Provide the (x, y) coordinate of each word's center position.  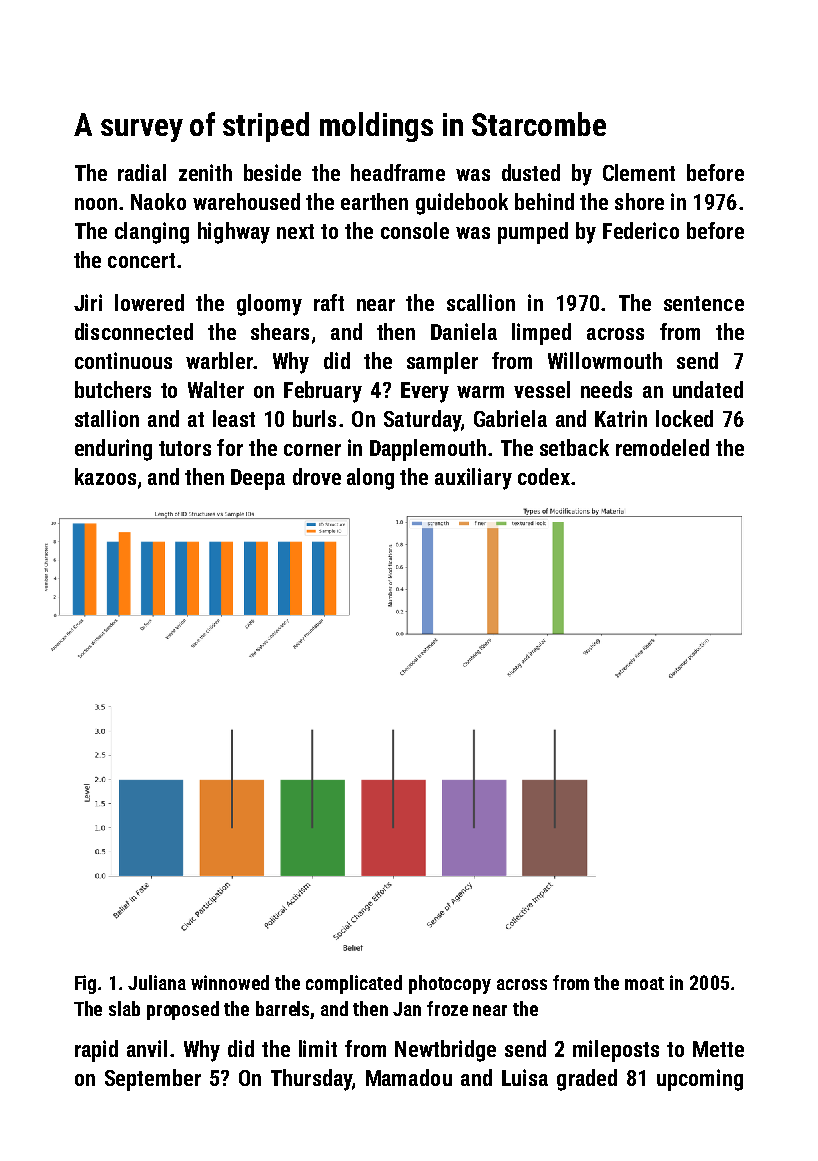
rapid (96, 1051)
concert (141, 260)
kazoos (105, 476)
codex (544, 476)
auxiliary (473, 479)
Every (425, 392)
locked (684, 418)
